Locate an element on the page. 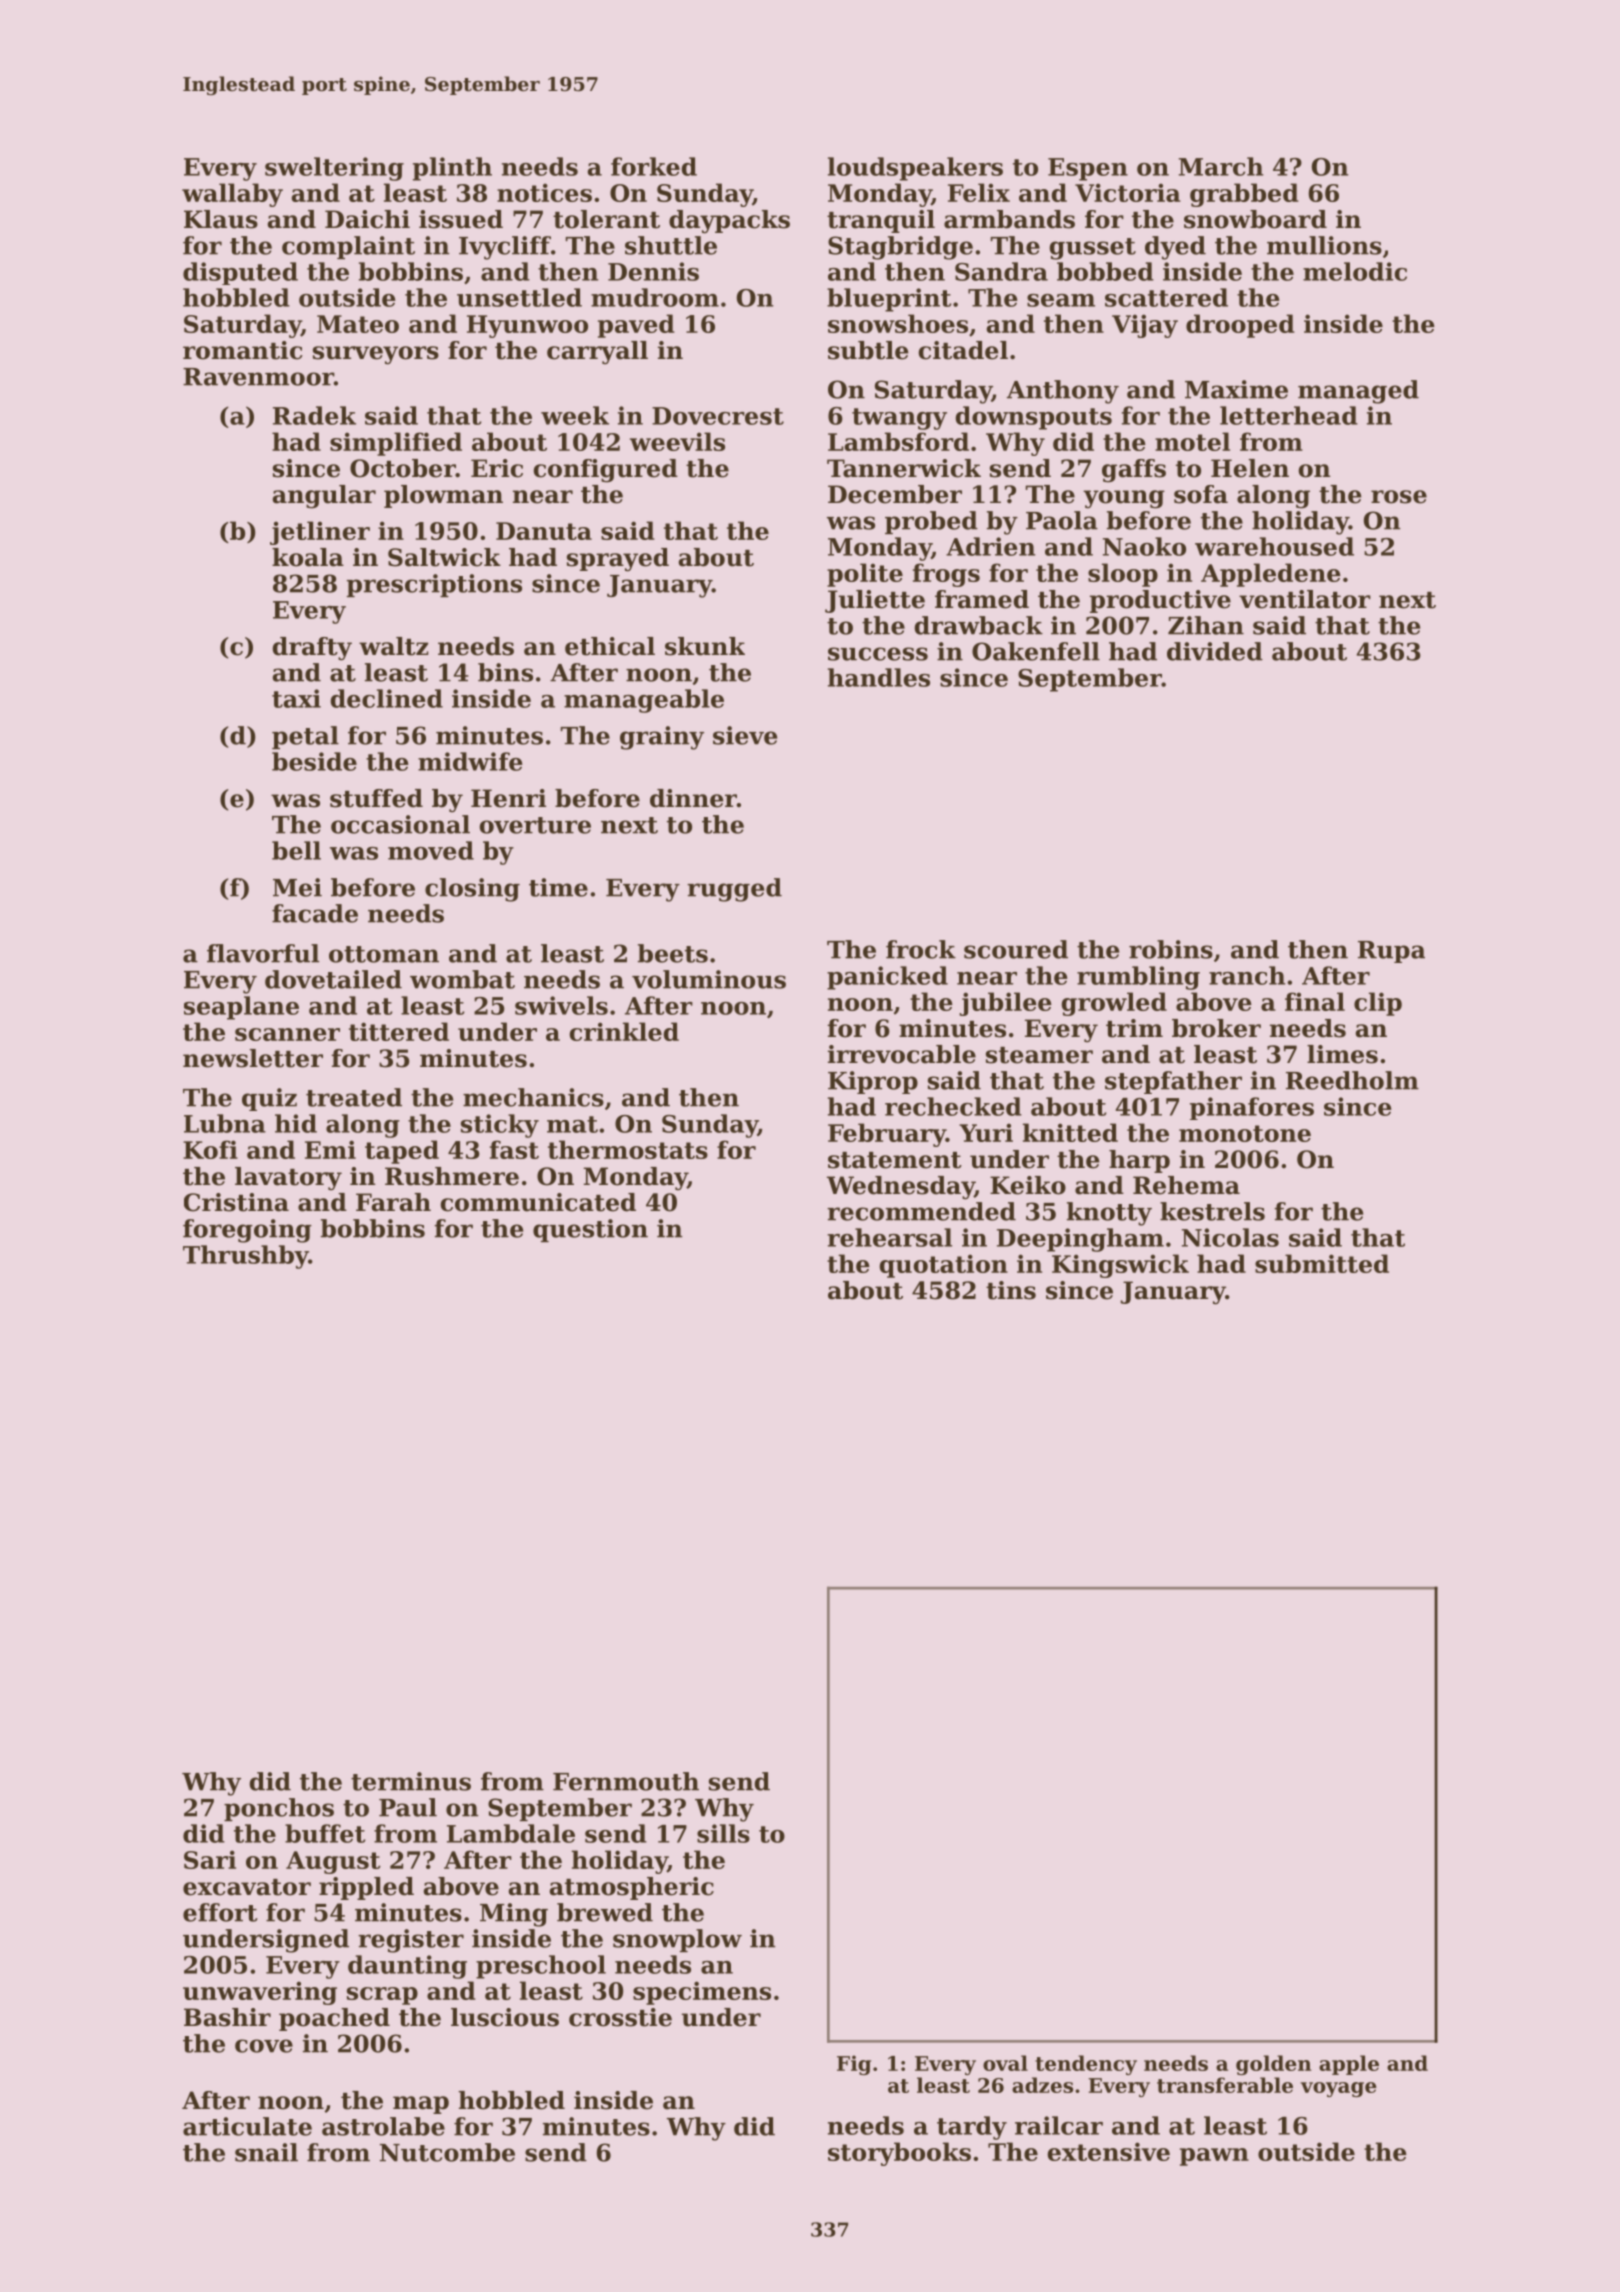 The image size is (1620, 2292). sills is located at coordinates (723, 1833).
